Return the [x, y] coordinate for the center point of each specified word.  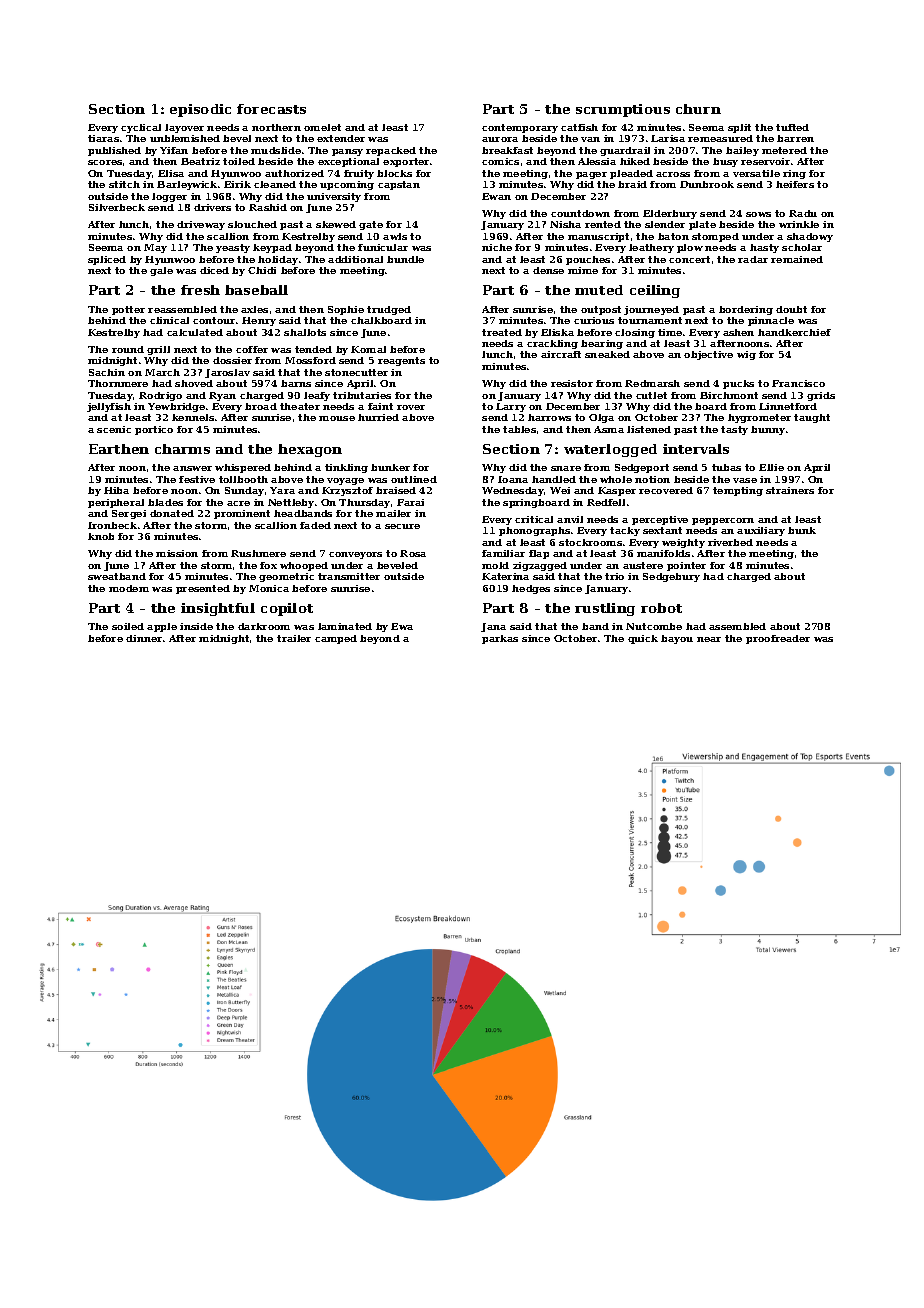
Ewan [496, 196]
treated [502, 332]
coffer [252, 349]
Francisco [798, 383]
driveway [201, 225]
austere [643, 565]
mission [177, 553]
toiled [239, 161]
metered [784, 150]
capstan [399, 185]
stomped [715, 237]
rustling [605, 609]
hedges [531, 589]
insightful [218, 609]
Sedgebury [671, 577]
